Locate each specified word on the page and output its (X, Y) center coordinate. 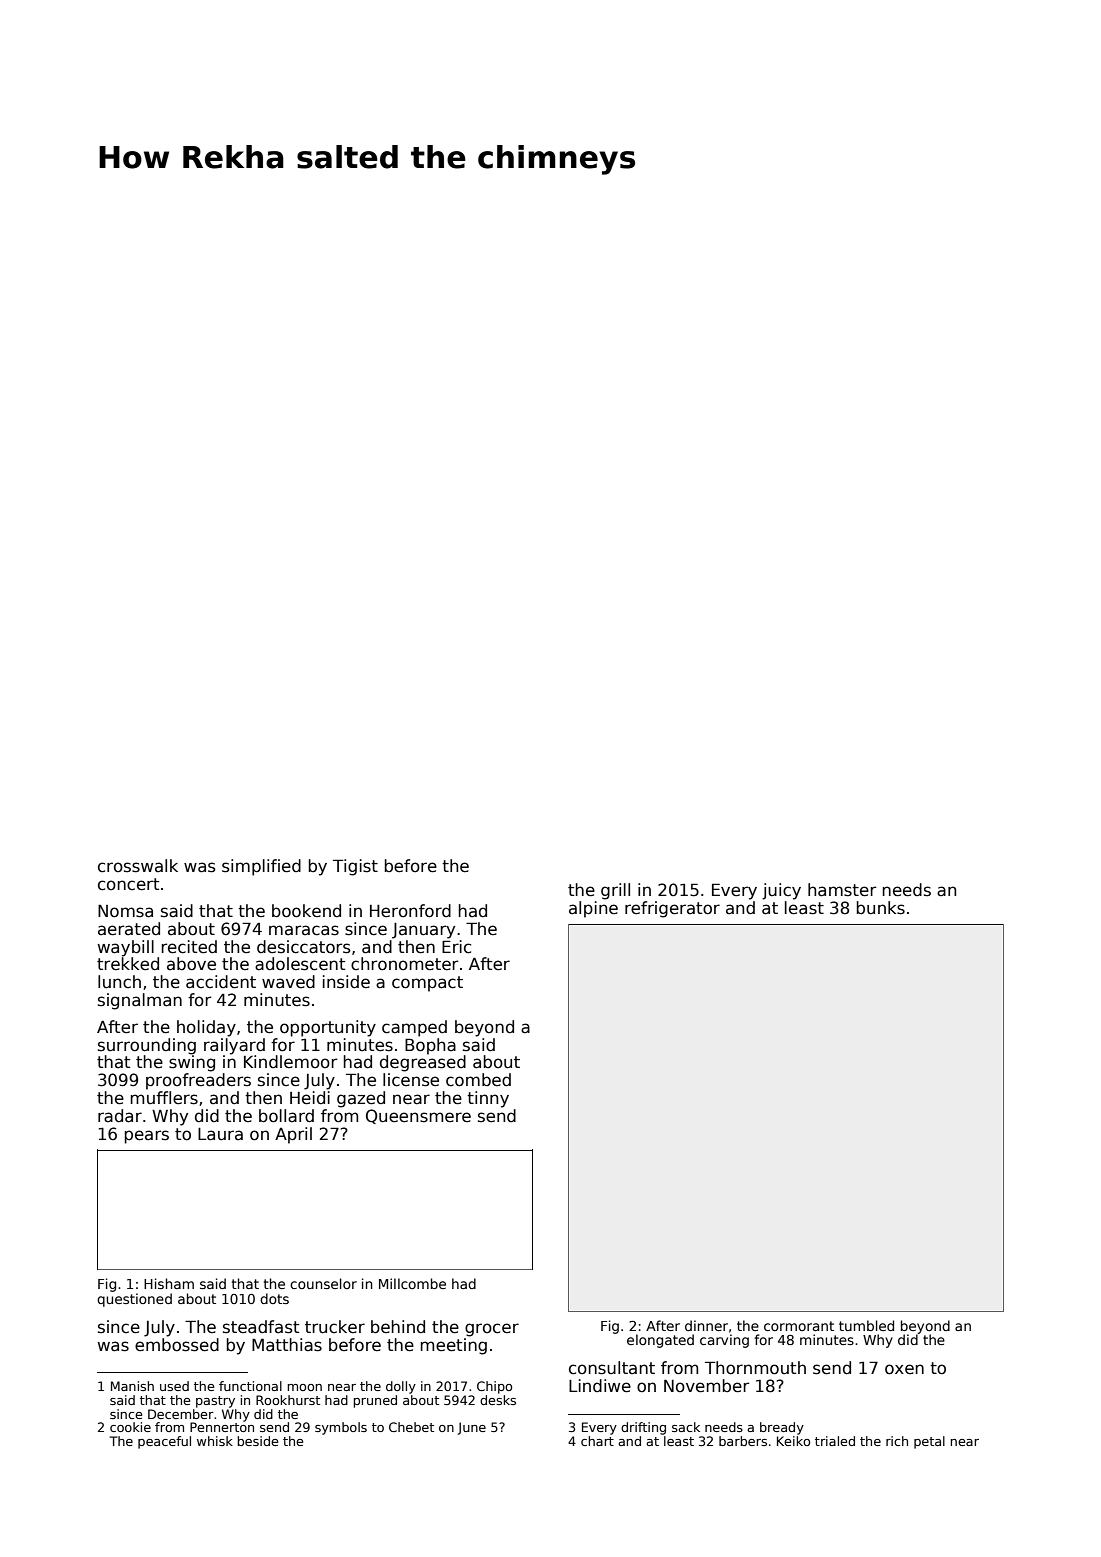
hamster (842, 890)
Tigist (355, 867)
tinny (488, 1099)
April (293, 1135)
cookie (130, 1427)
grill (615, 891)
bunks (881, 908)
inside (346, 982)
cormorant (799, 1326)
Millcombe (412, 1283)
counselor (323, 1283)
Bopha (430, 1046)
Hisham (169, 1283)
